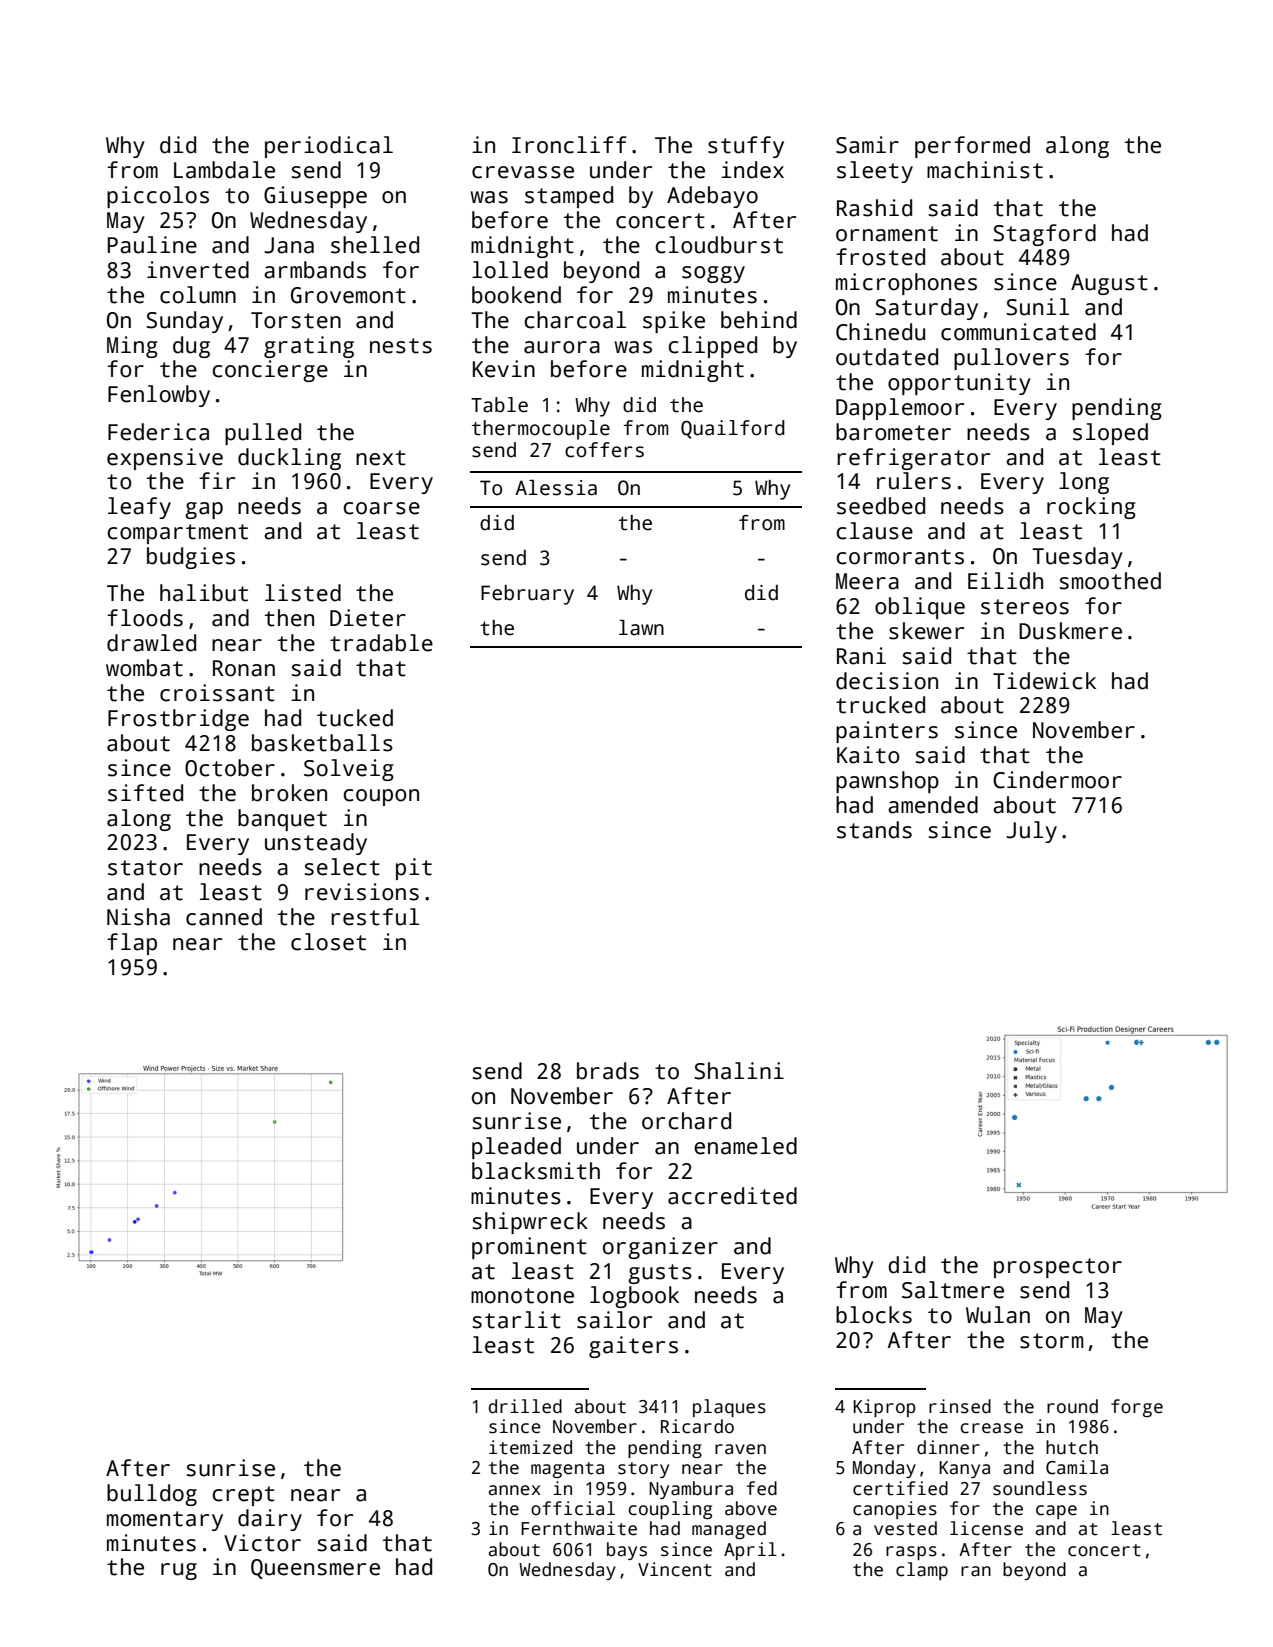 This screenshot has width=1273, height=1647. I want to click on dairy, so click(270, 1520).
